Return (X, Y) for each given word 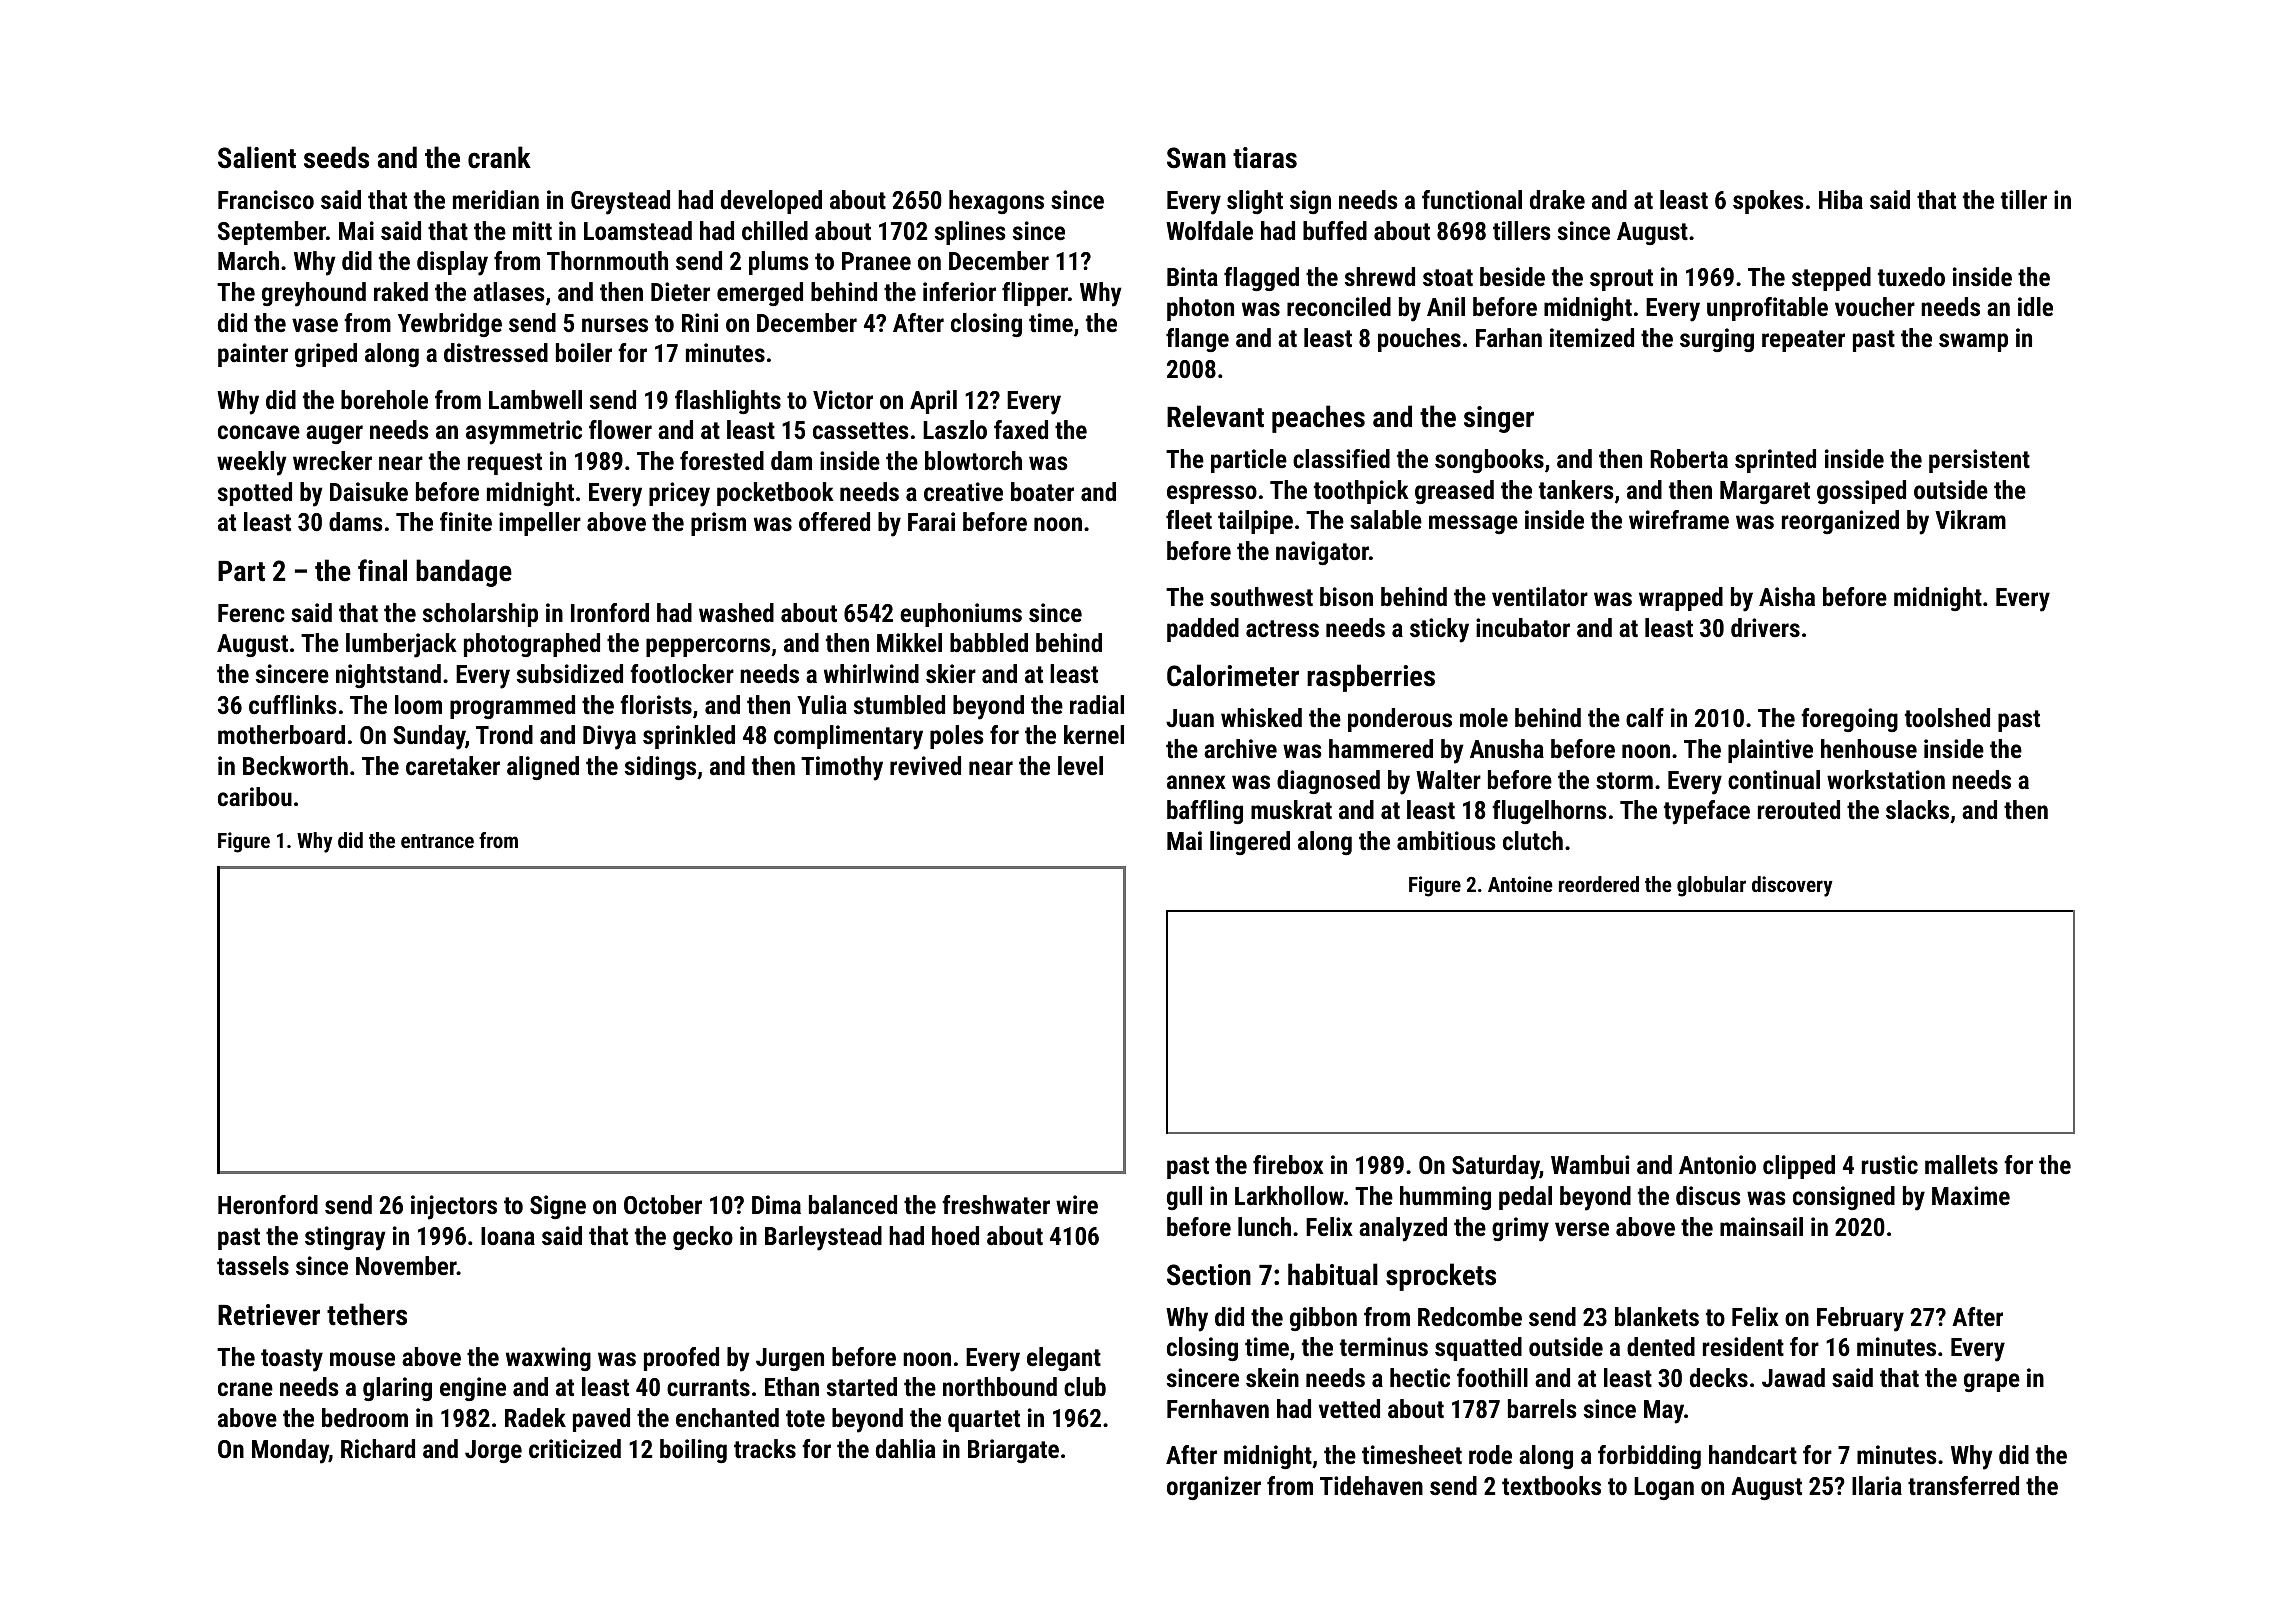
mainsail (1761, 1226)
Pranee (876, 261)
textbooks (1551, 1485)
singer (1499, 419)
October (663, 1204)
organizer (1214, 1488)
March (248, 260)
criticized (575, 1448)
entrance (437, 841)
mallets (1961, 1164)
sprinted (1775, 461)
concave (259, 432)
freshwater (996, 1204)
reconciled (1339, 306)
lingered (1250, 843)
